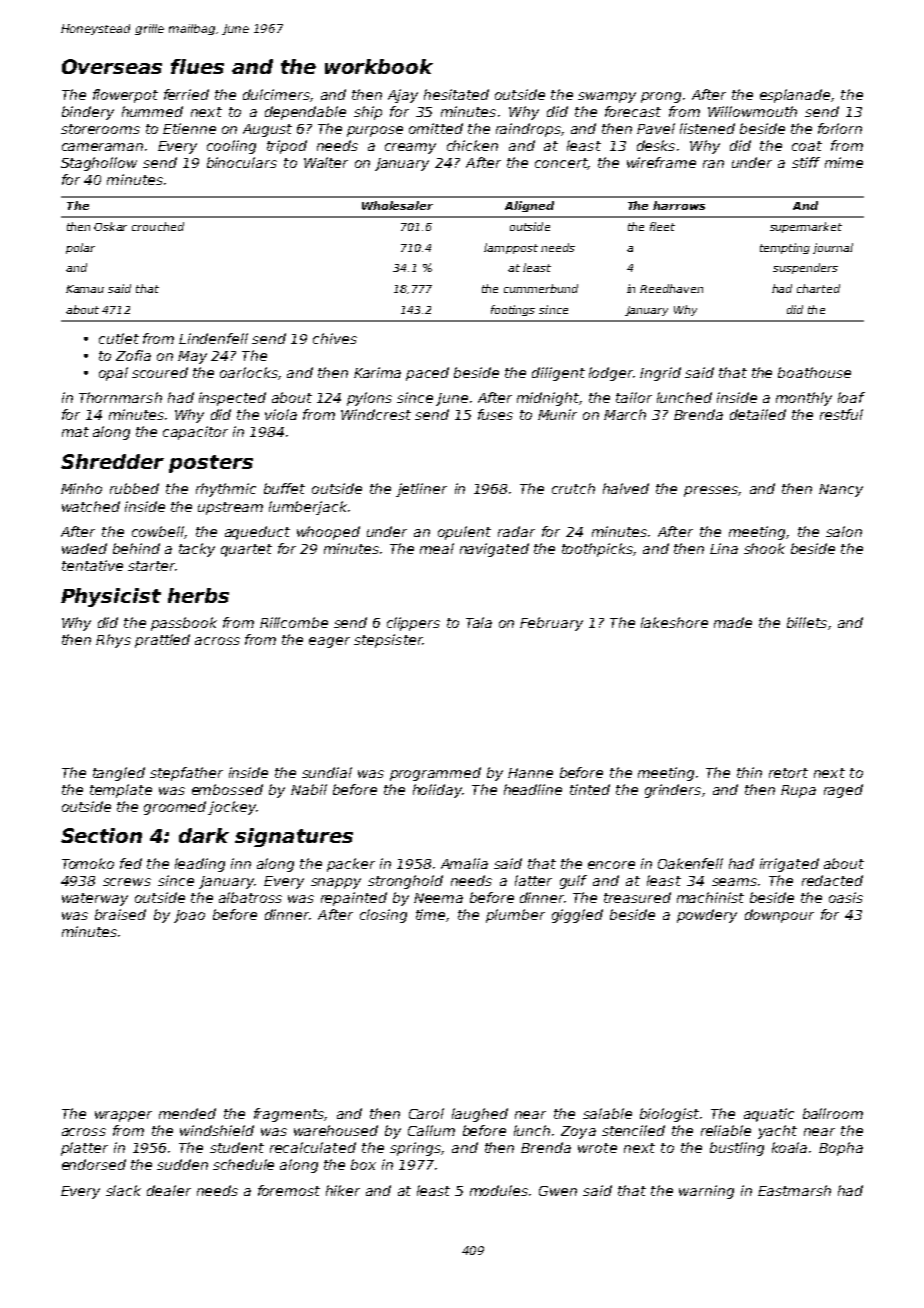 The image size is (924, 1308). Describe the element at coordinates (548, 399) in the page. I see `midnight` at that location.
